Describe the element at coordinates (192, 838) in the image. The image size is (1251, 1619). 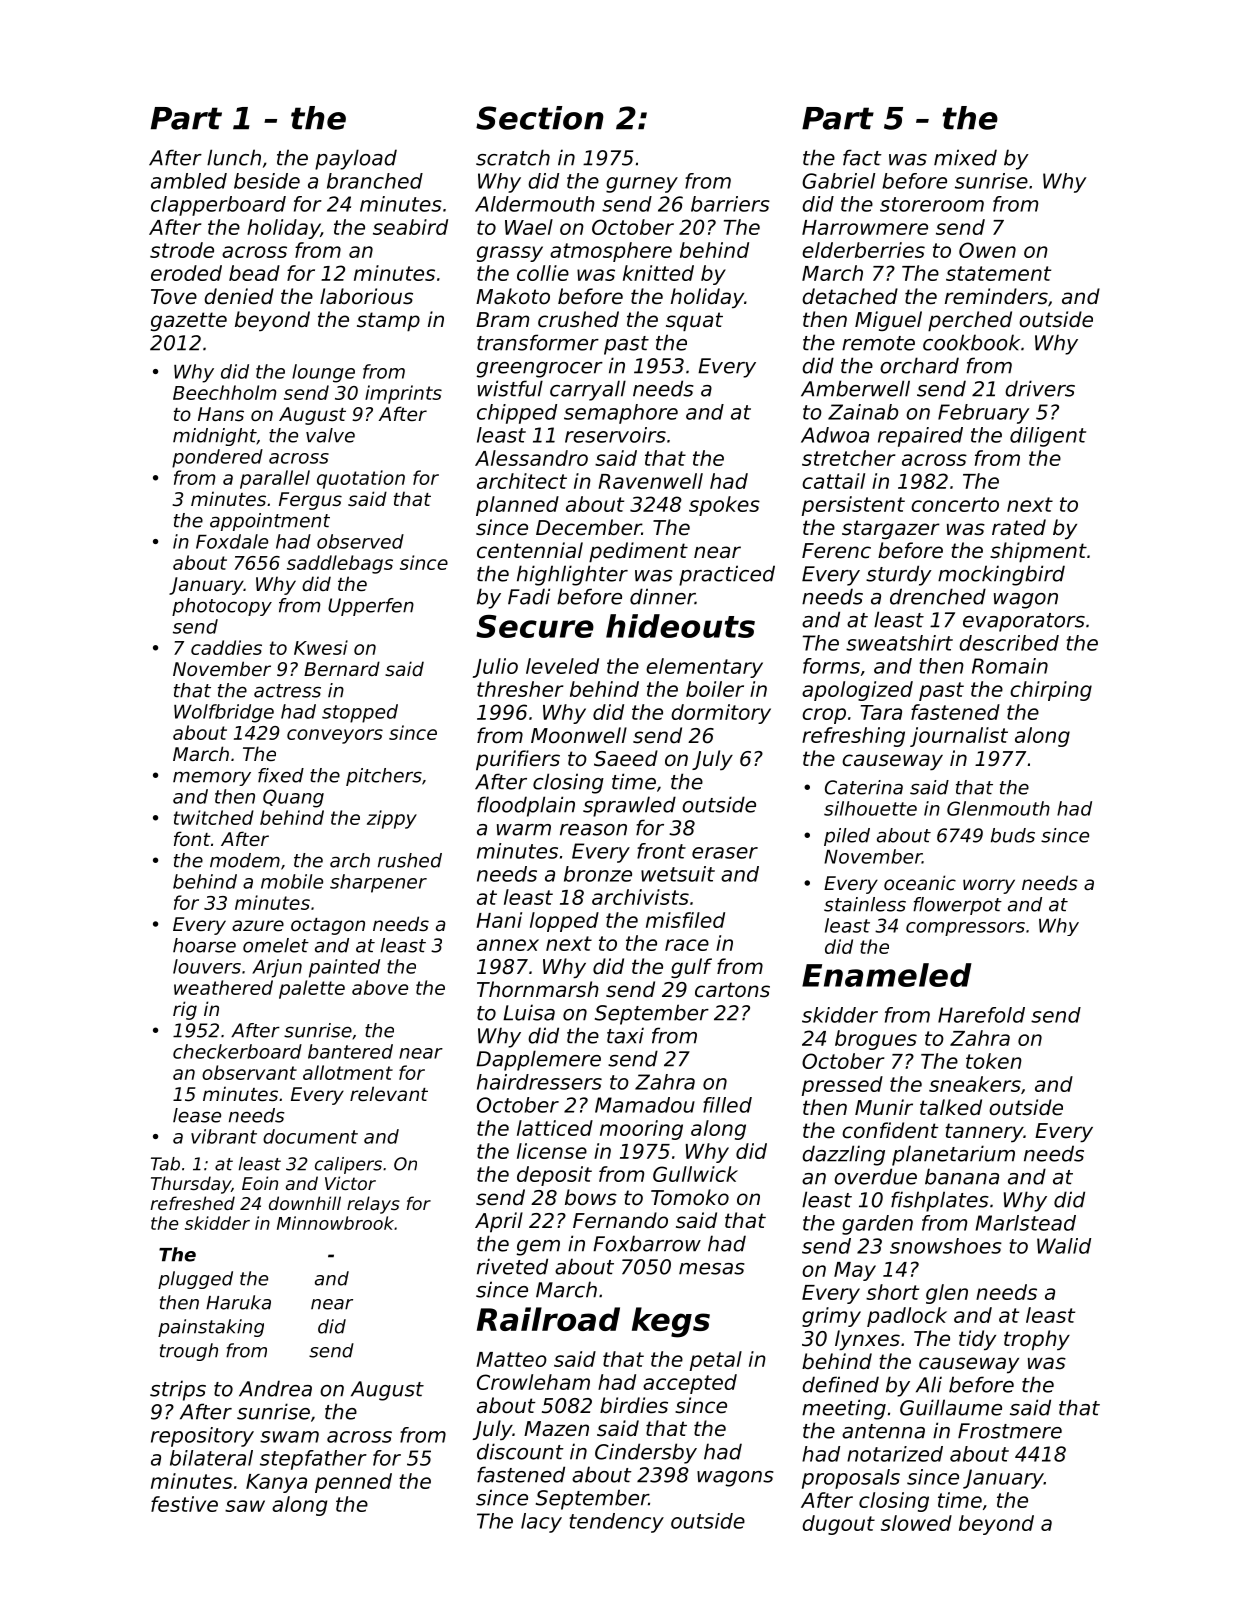
I see `font` at that location.
